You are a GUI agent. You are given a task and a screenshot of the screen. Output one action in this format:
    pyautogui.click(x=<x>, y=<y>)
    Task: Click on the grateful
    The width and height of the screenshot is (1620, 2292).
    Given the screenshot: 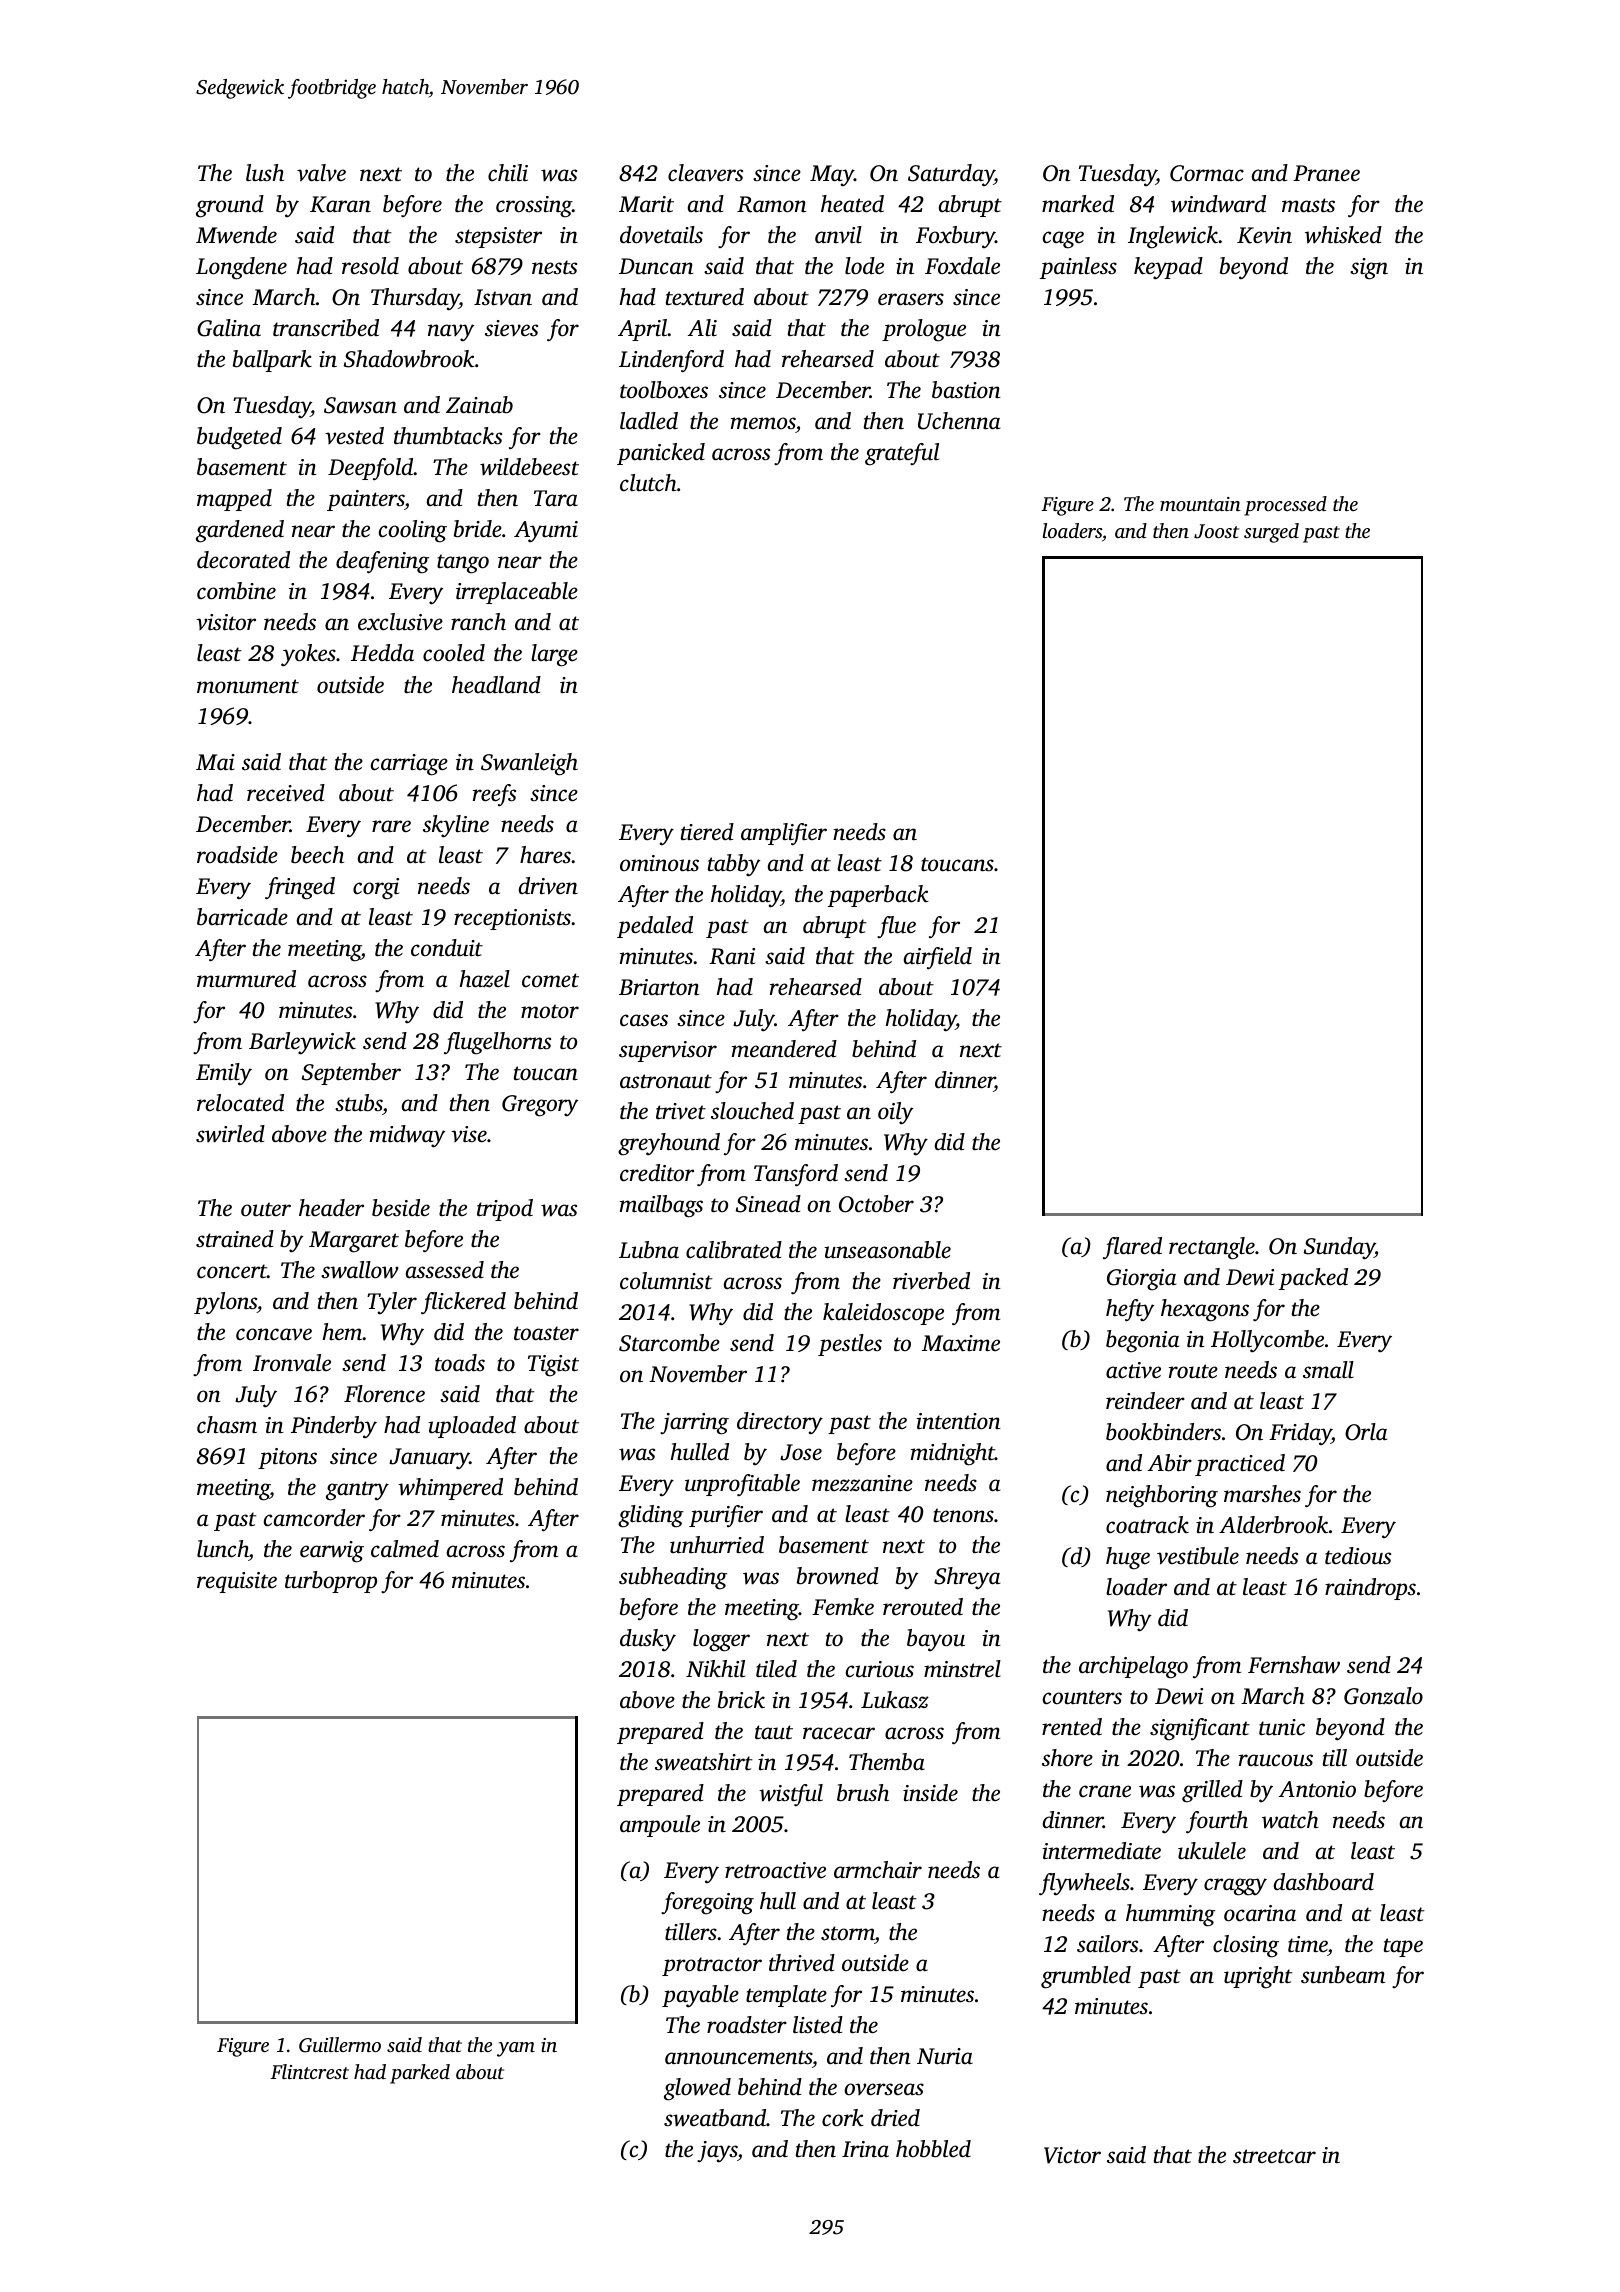 What is the action you would take?
    pyautogui.click(x=902, y=454)
